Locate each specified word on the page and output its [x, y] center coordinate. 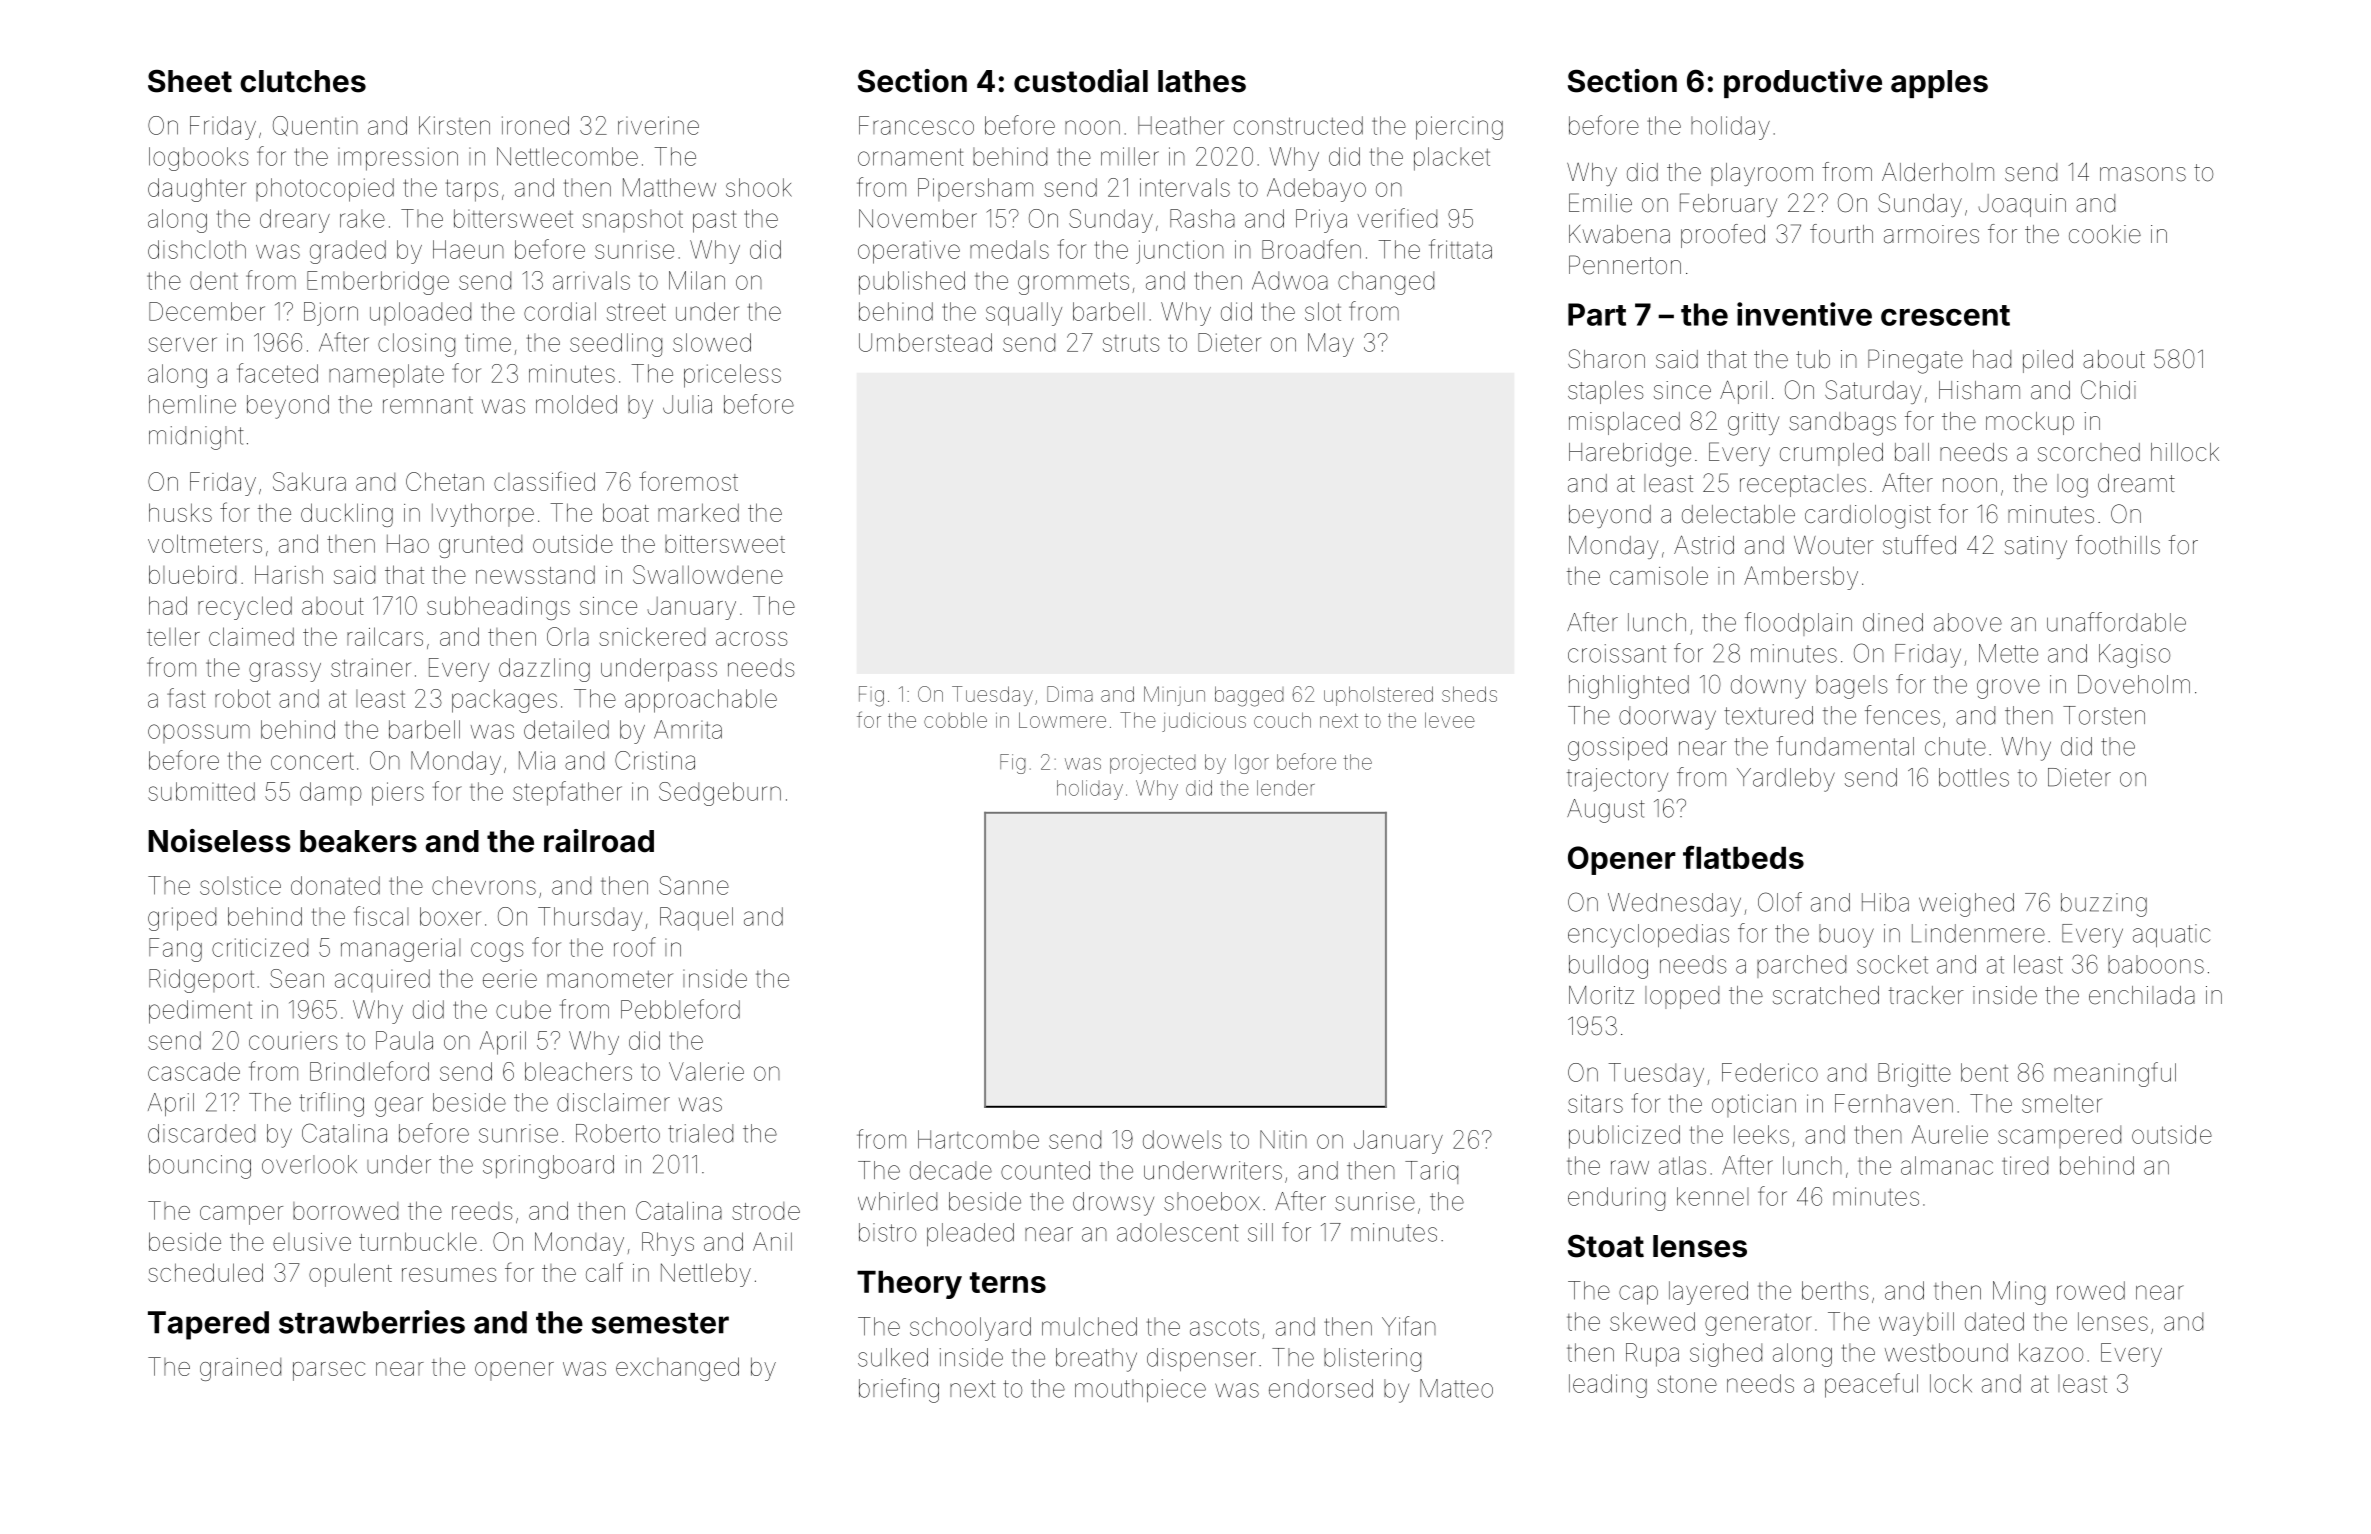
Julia [687, 404]
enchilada [2142, 995]
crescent [1945, 315]
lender [1286, 788]
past [715, 221]
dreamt [2136, 483]
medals [1009, 249]
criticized [260, 947]
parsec [329, 1371]
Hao [408, 543]
